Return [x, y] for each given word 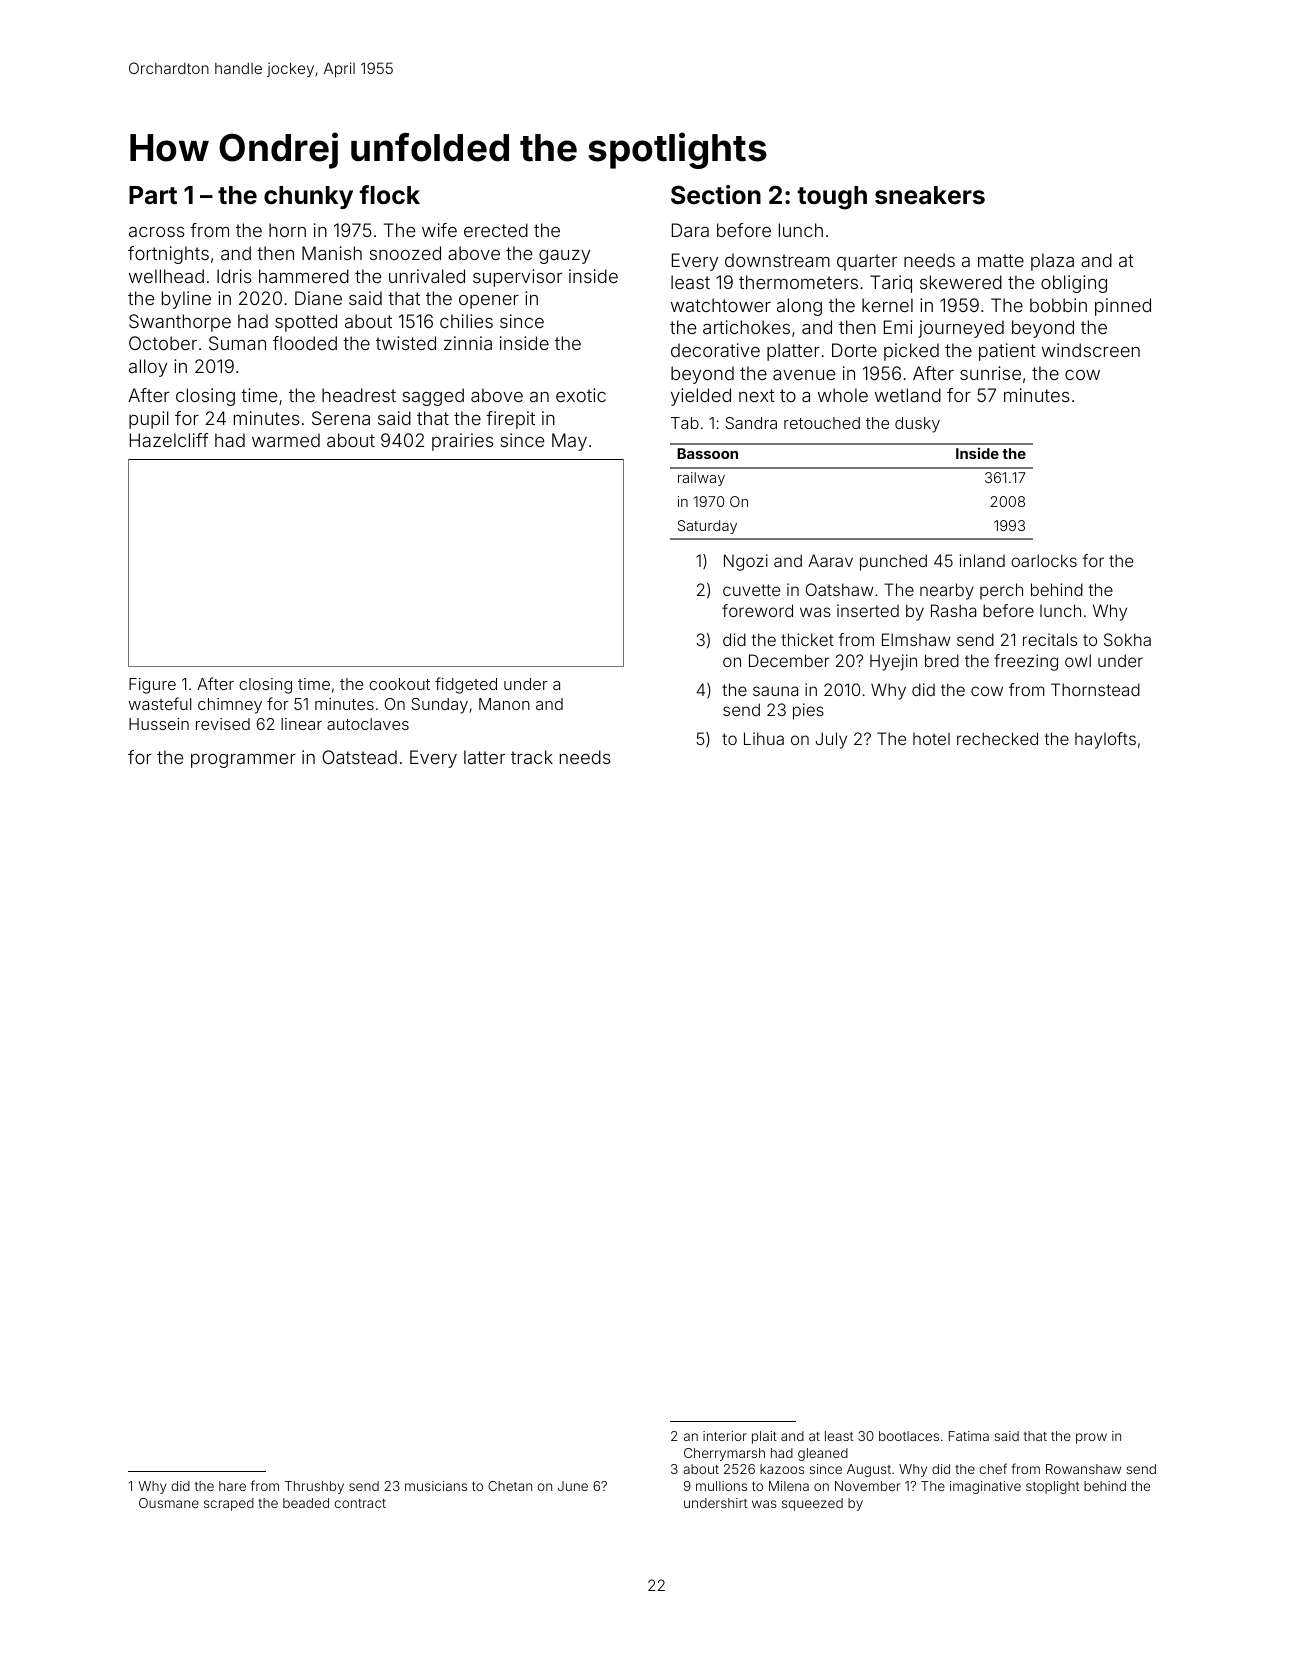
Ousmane [169, 1503]
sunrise [990, 373]
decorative [715, 350]
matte [1001, 260]
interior [725, 1436]
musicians [436, 1486]
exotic [581, 395]
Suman [237, 343]
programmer [243, 761]
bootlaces [909, 1436]
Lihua [764, 738]
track [532, 757]
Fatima [969, 1436]
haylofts [1105, 740]
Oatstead [359, 757]
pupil [149, 420]
